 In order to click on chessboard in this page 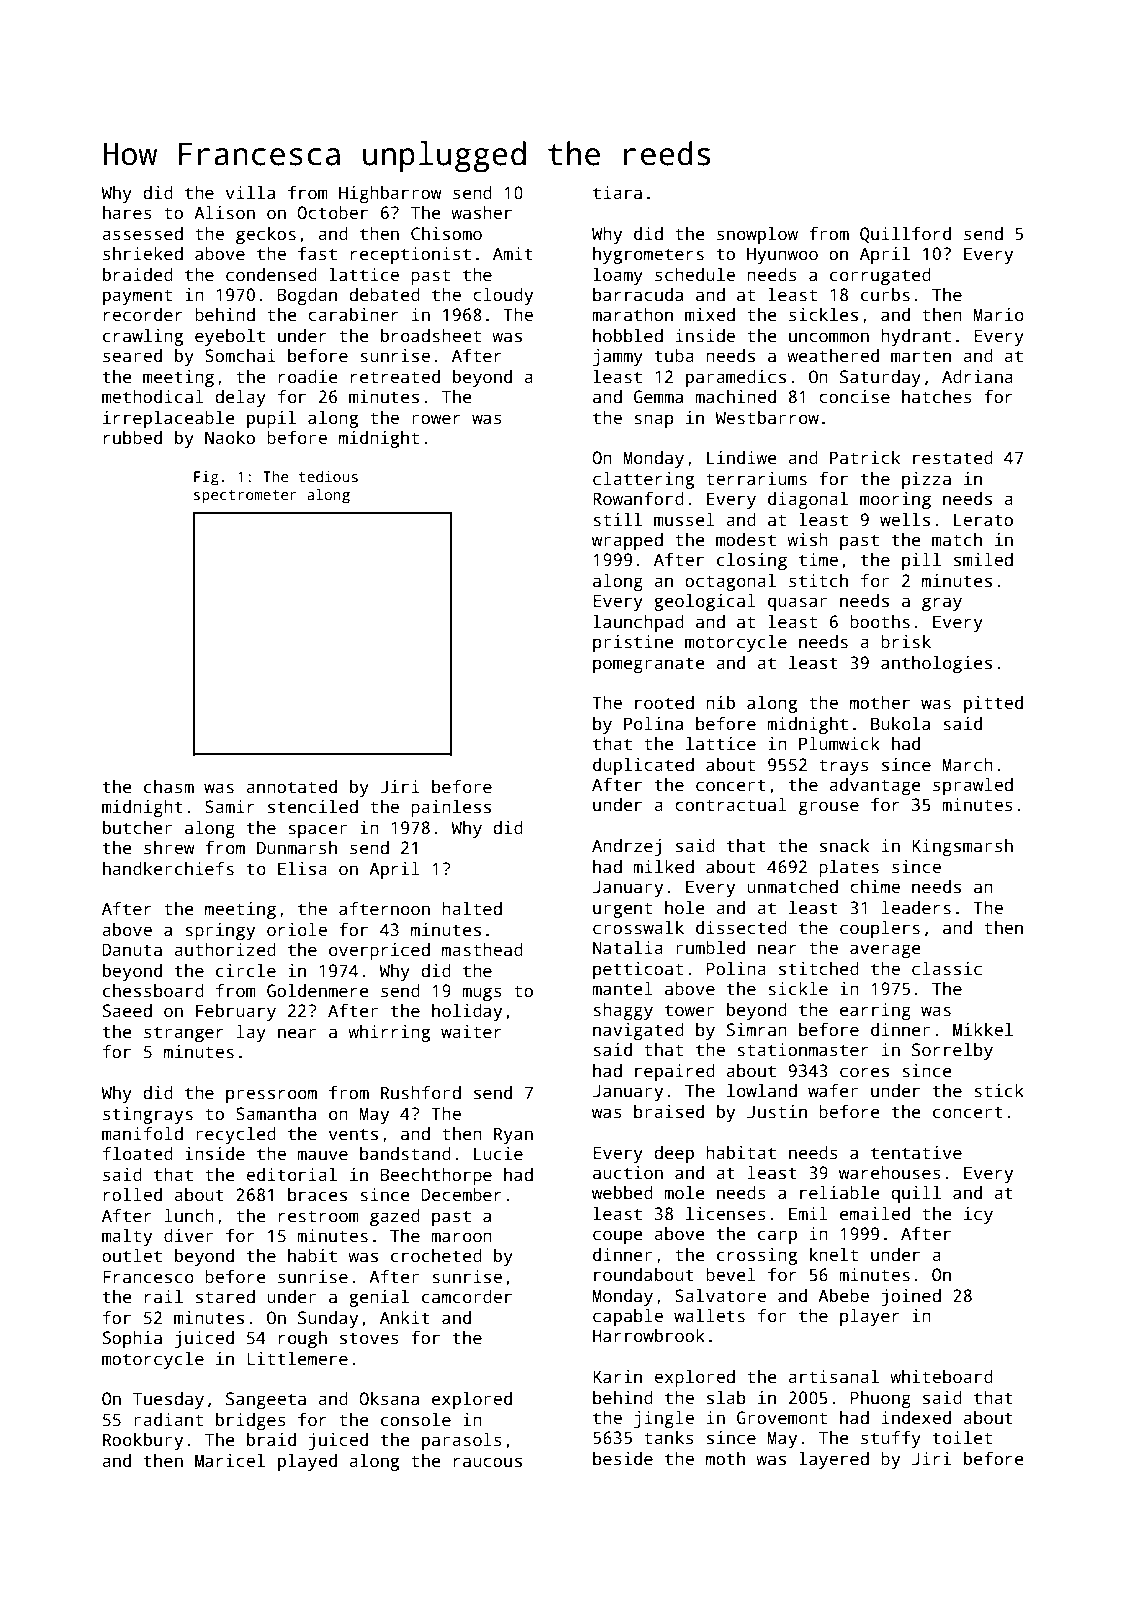, I will do `click(153, 991)`.
